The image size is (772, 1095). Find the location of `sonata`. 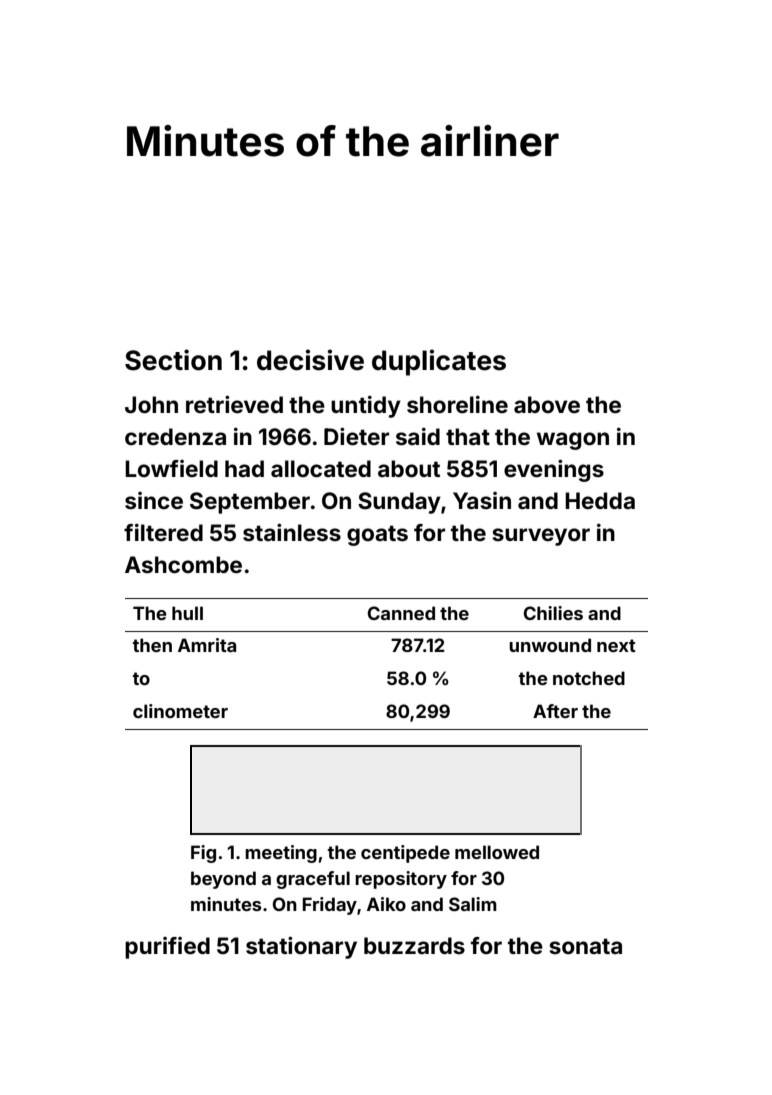

sonata is located at coordinates (585, 946).
